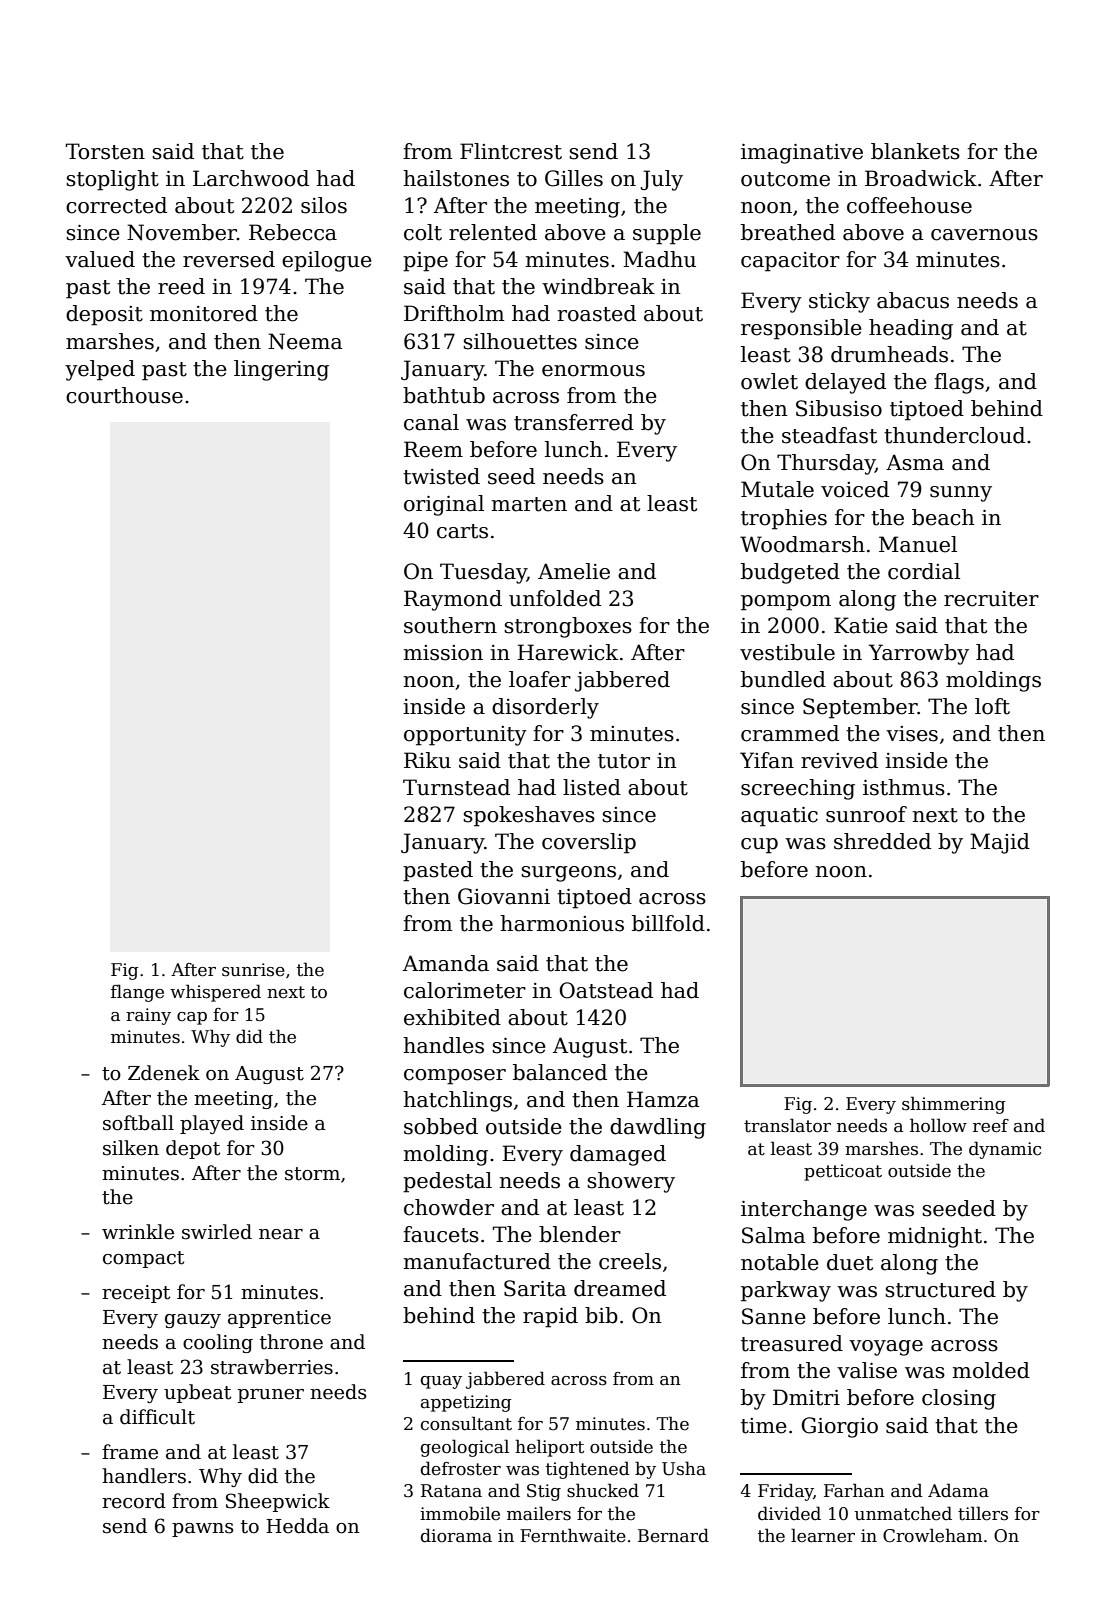  Describe the element at coordinates (991, 1370) in the screenshot. I see `molded` at that location.
